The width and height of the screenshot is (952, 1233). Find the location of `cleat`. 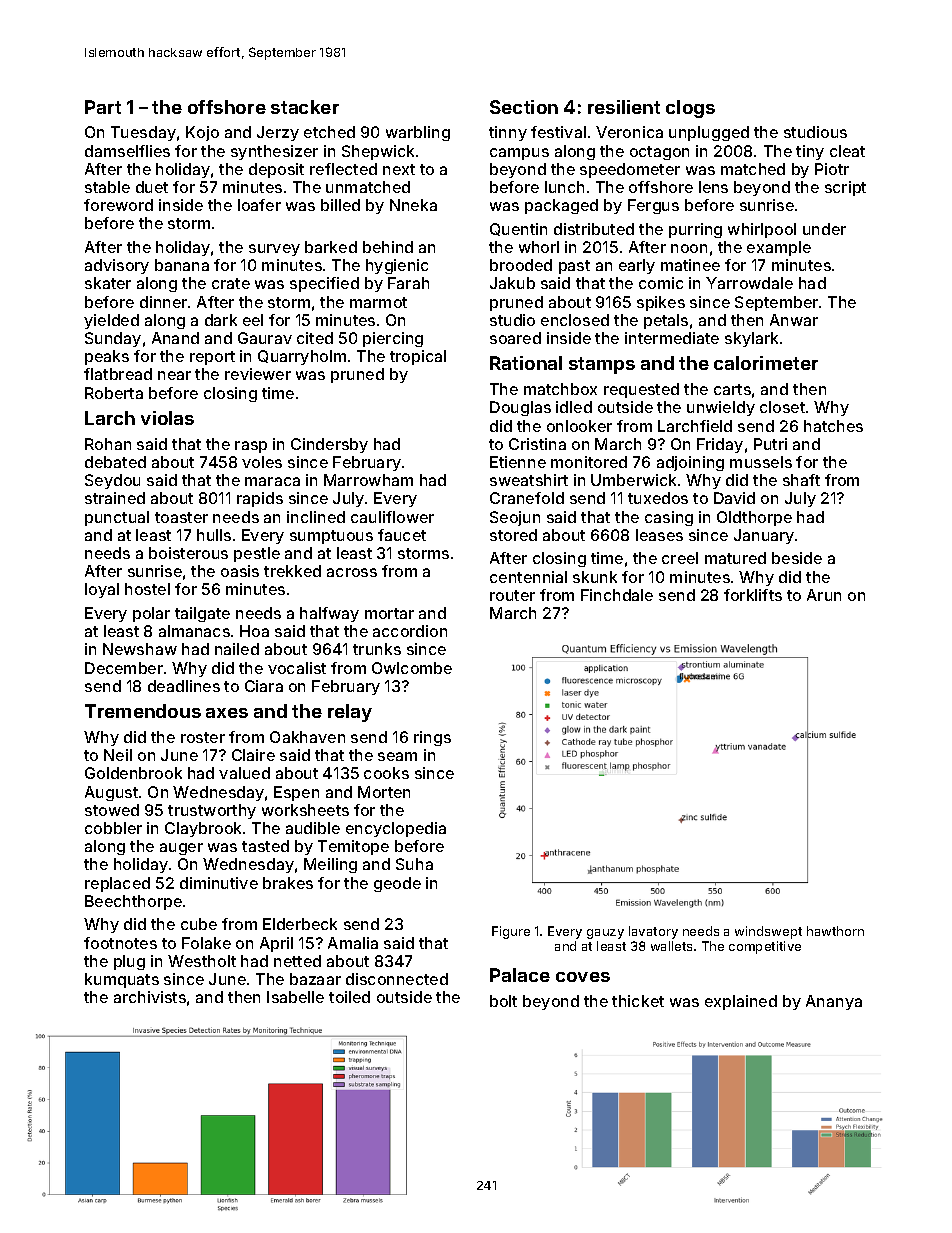

cleat is located at coordinates (847, 151).
